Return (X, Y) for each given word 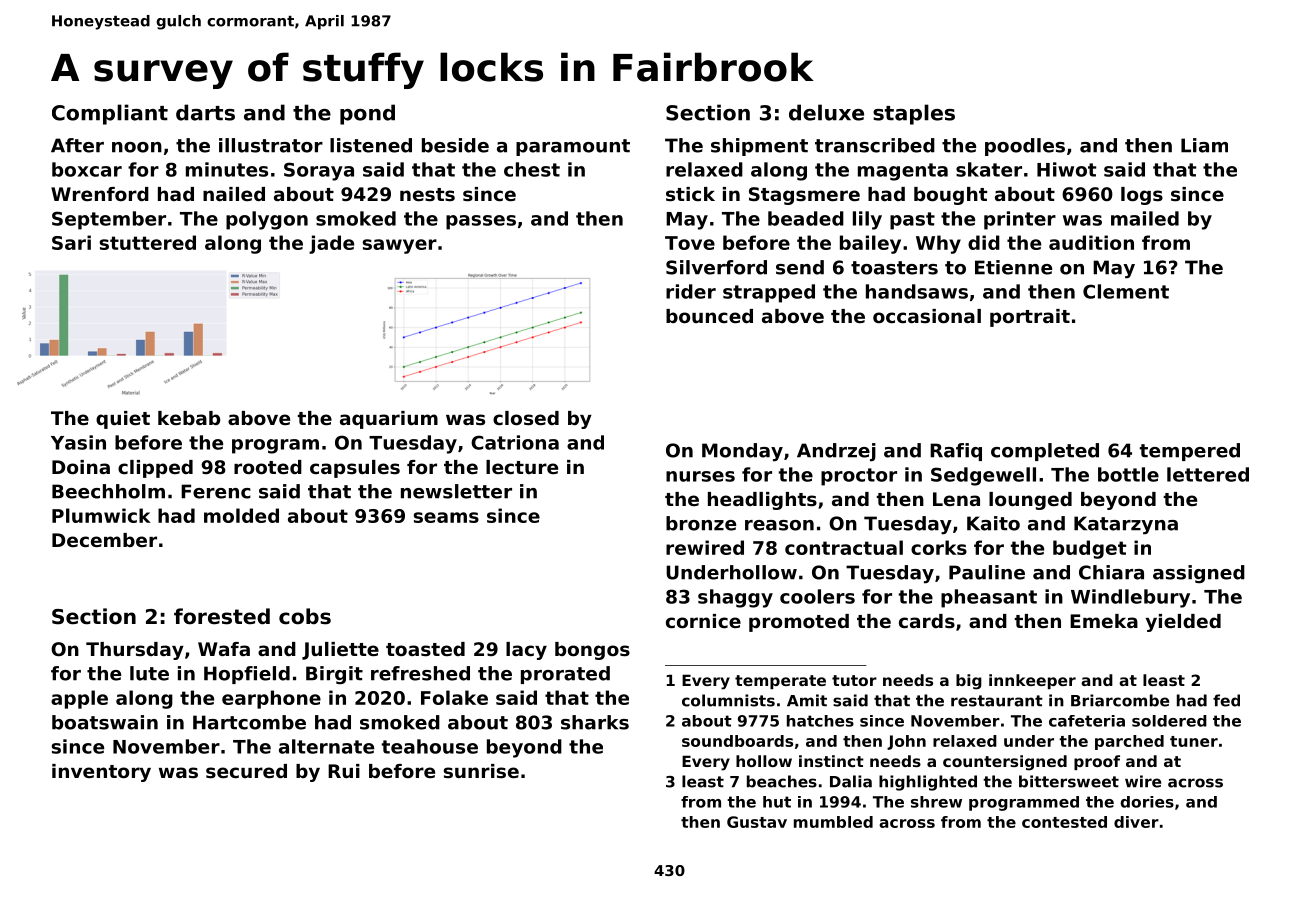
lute (149, 673)
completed (1045, 452)
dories (1147, 802)
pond (367, 114)
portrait (1030, 318)
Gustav (757, 822)
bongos (592, 651)
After (77, 145)
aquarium (389, 420)
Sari (71, 242)
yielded (1183, 623)
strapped (769, 293)
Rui (344, 771)
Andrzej (836, 452)
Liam (1204, 145)
